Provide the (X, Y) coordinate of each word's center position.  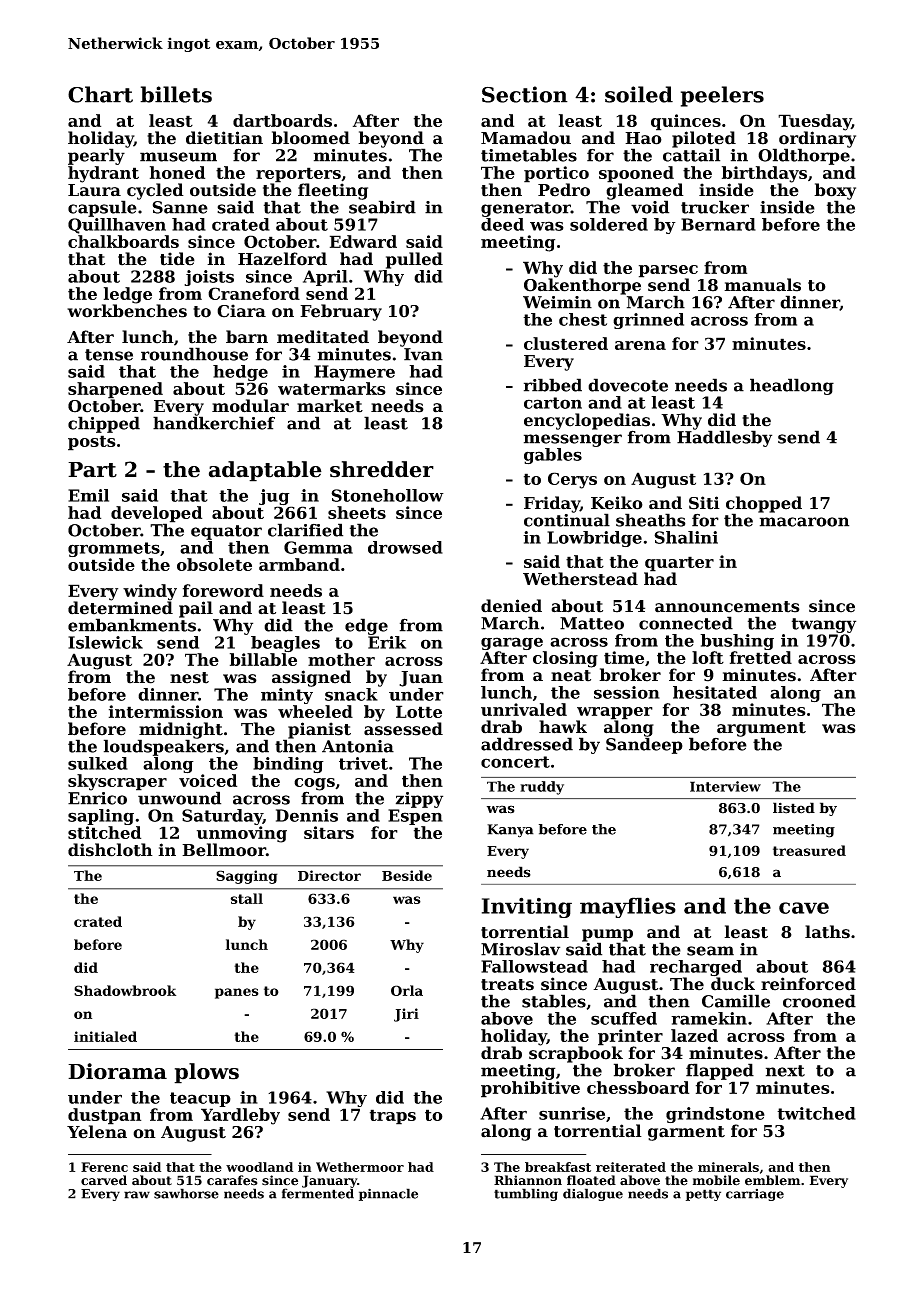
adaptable (265, 471)
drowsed (405, 547)
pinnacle (388, 1194)
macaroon (804, 522)
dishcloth (110, 850)
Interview (725, 786)
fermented (318, 1193)
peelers (722, 96)
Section (525, 94)
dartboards (282, 120)
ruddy (542, 788)
